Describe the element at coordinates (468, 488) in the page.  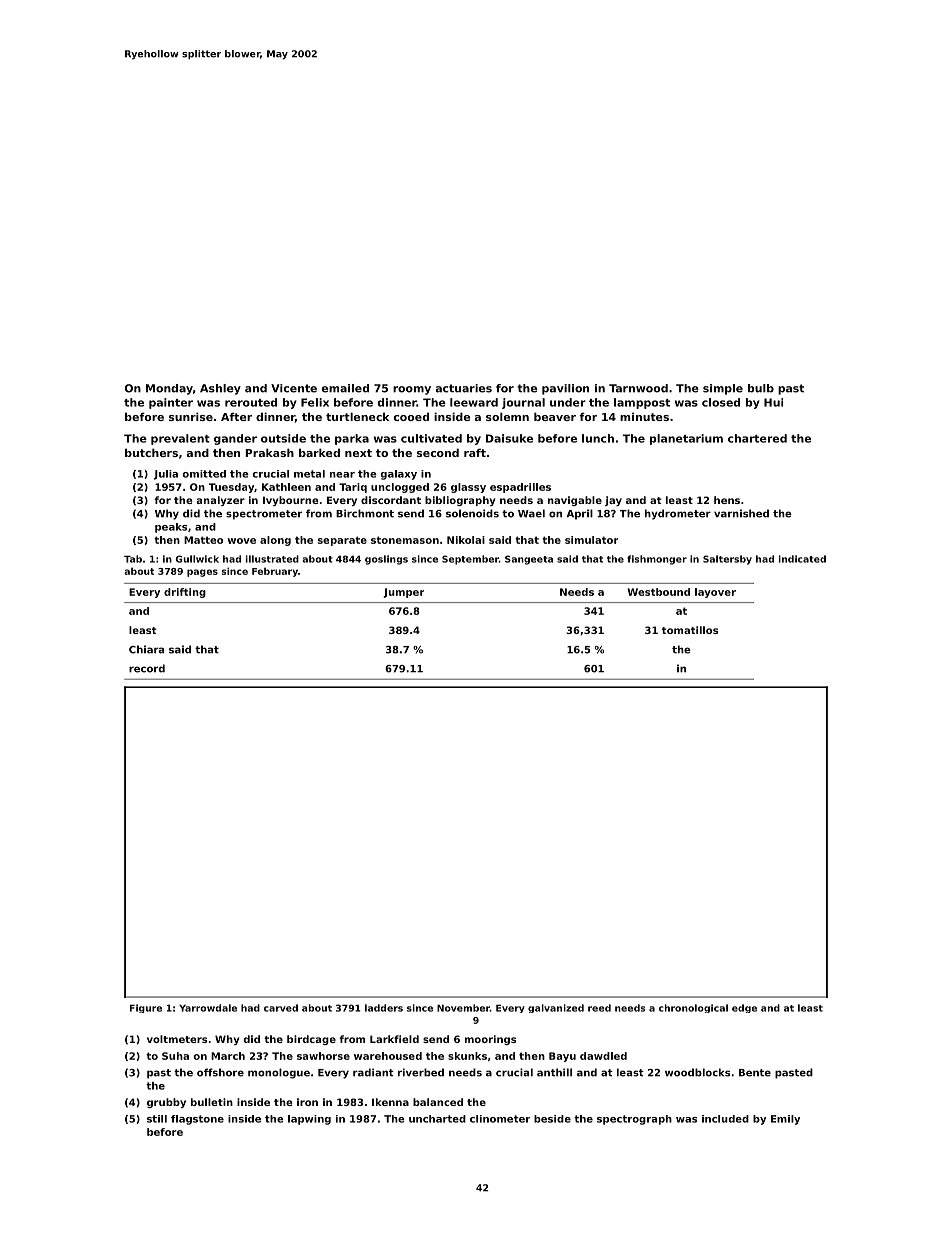
I see `glassy` at that location.
